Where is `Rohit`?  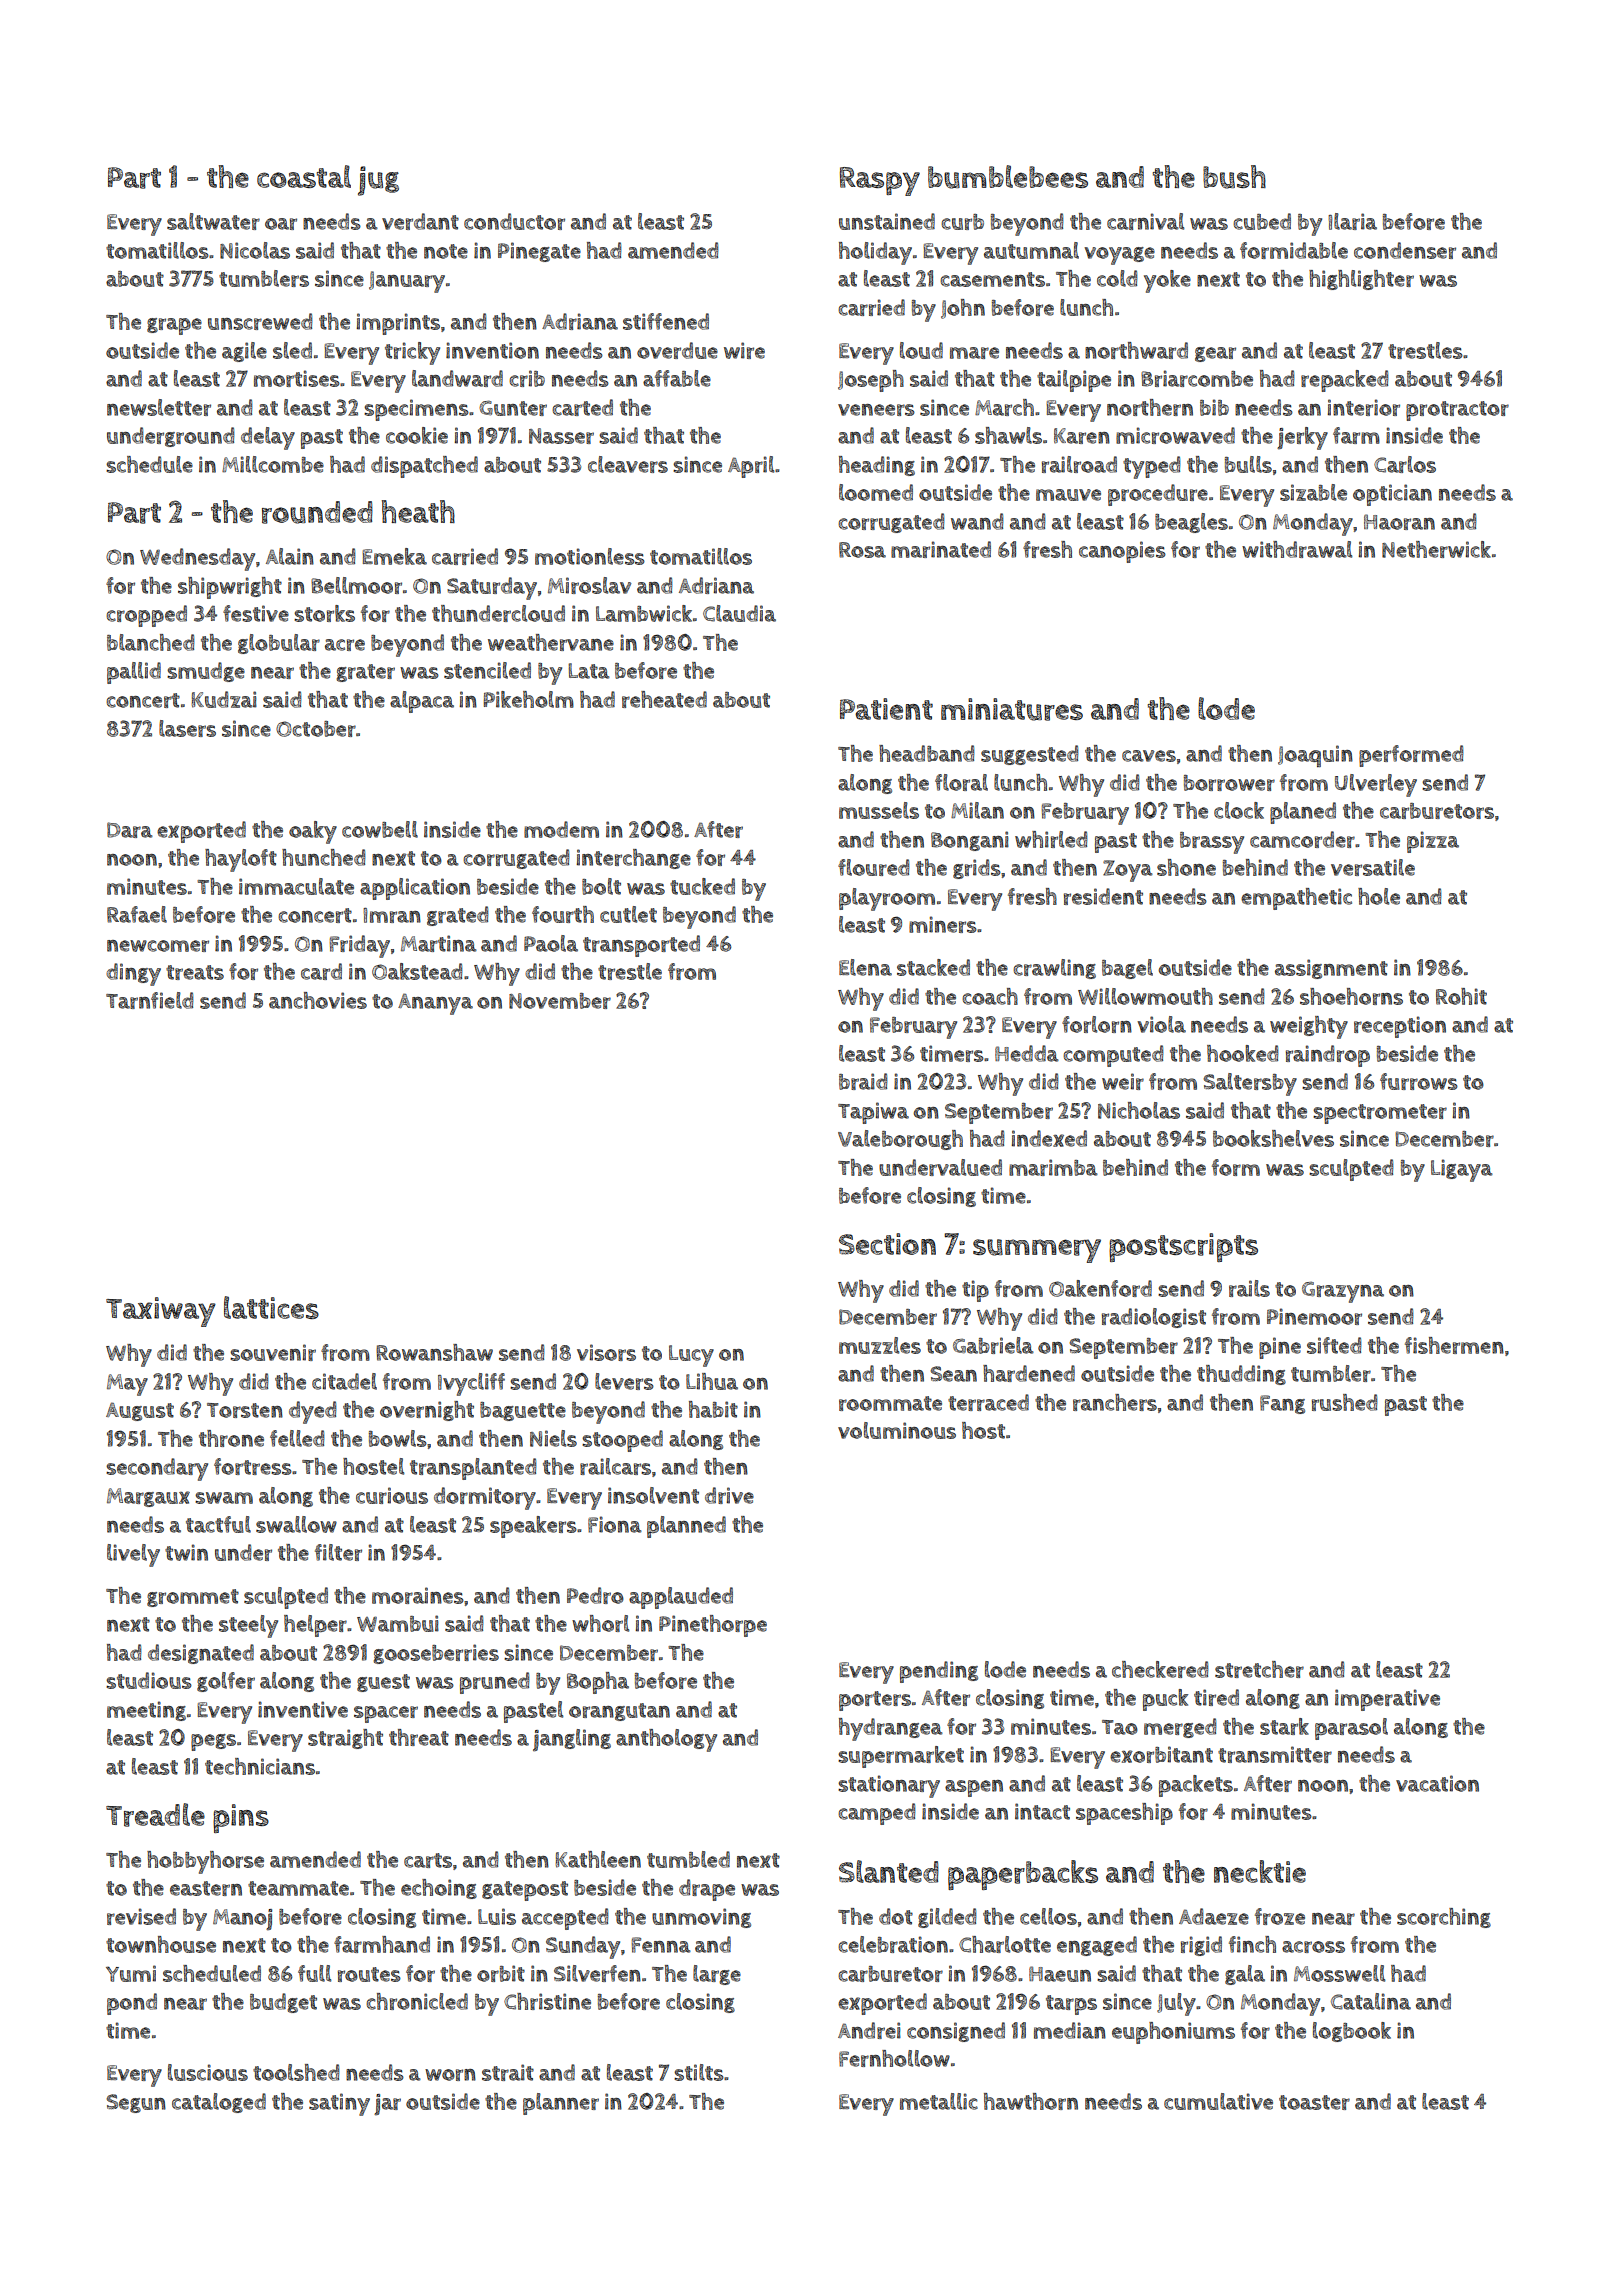
Rohit is located at coordinates (1461, 996).
